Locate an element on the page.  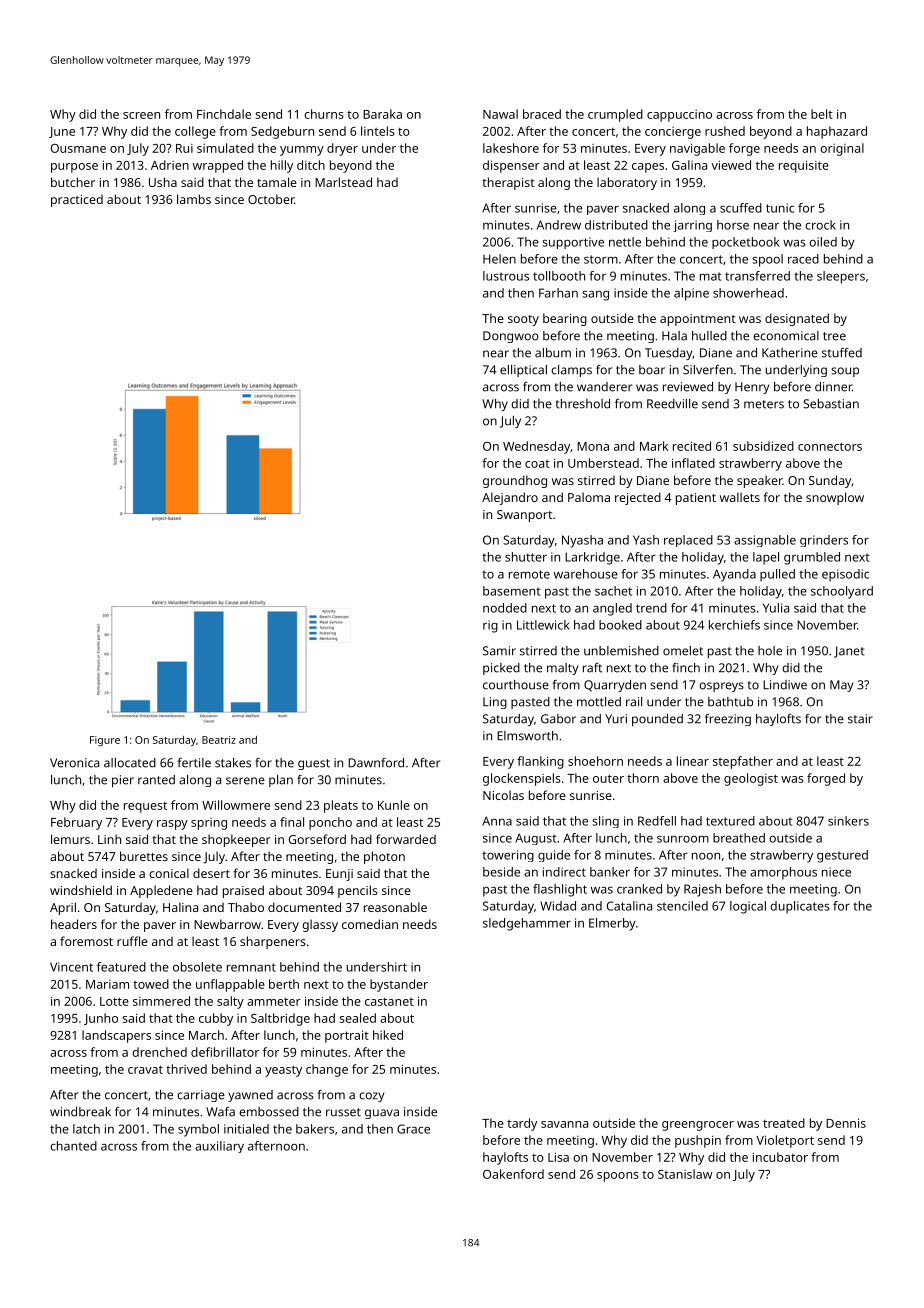
Andrew is located at coordinates (559, 225).
